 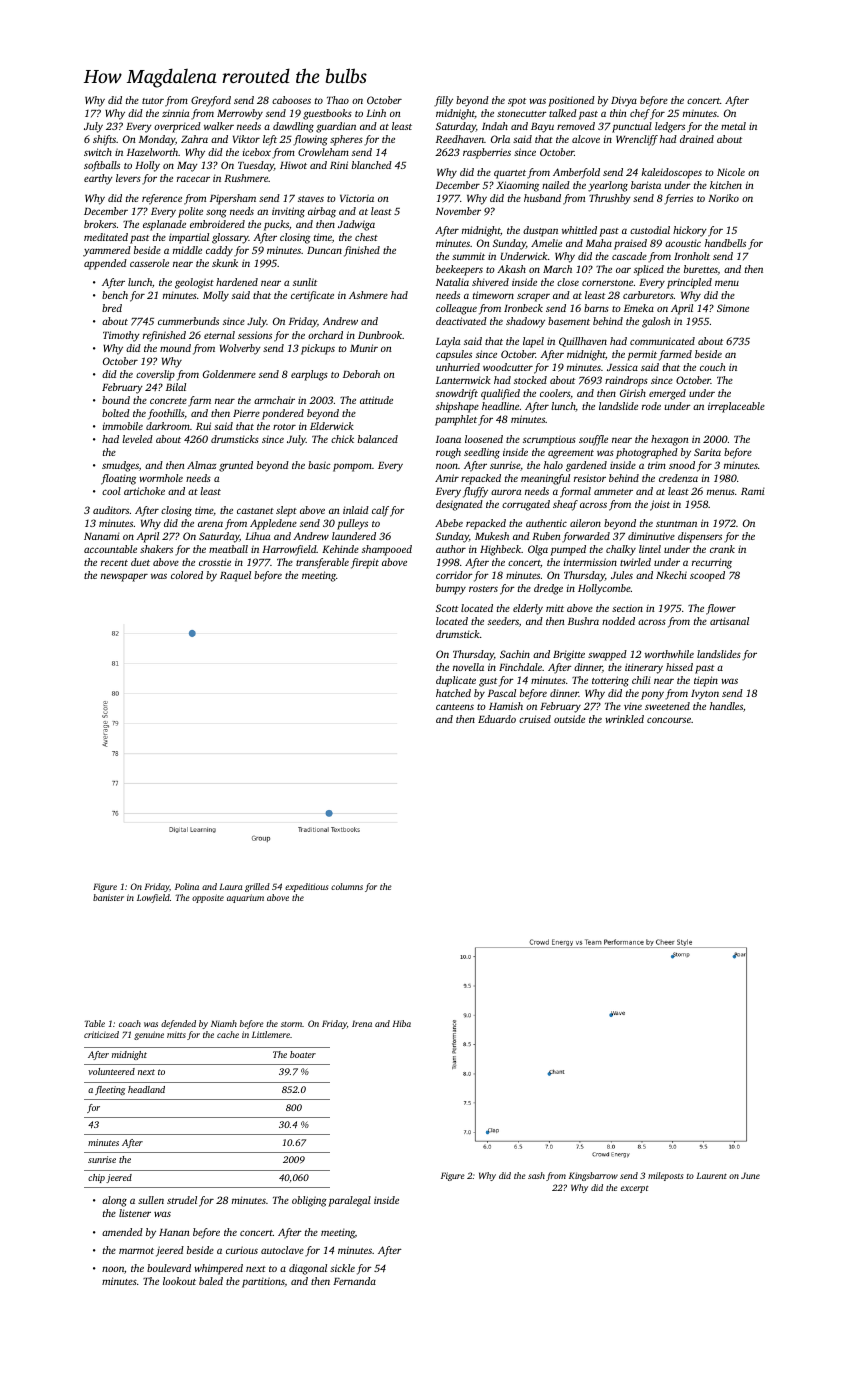 What do you see at coordinates (457, 394) in the document?
I see `snowdrift` at bounding box center [457, 394].
